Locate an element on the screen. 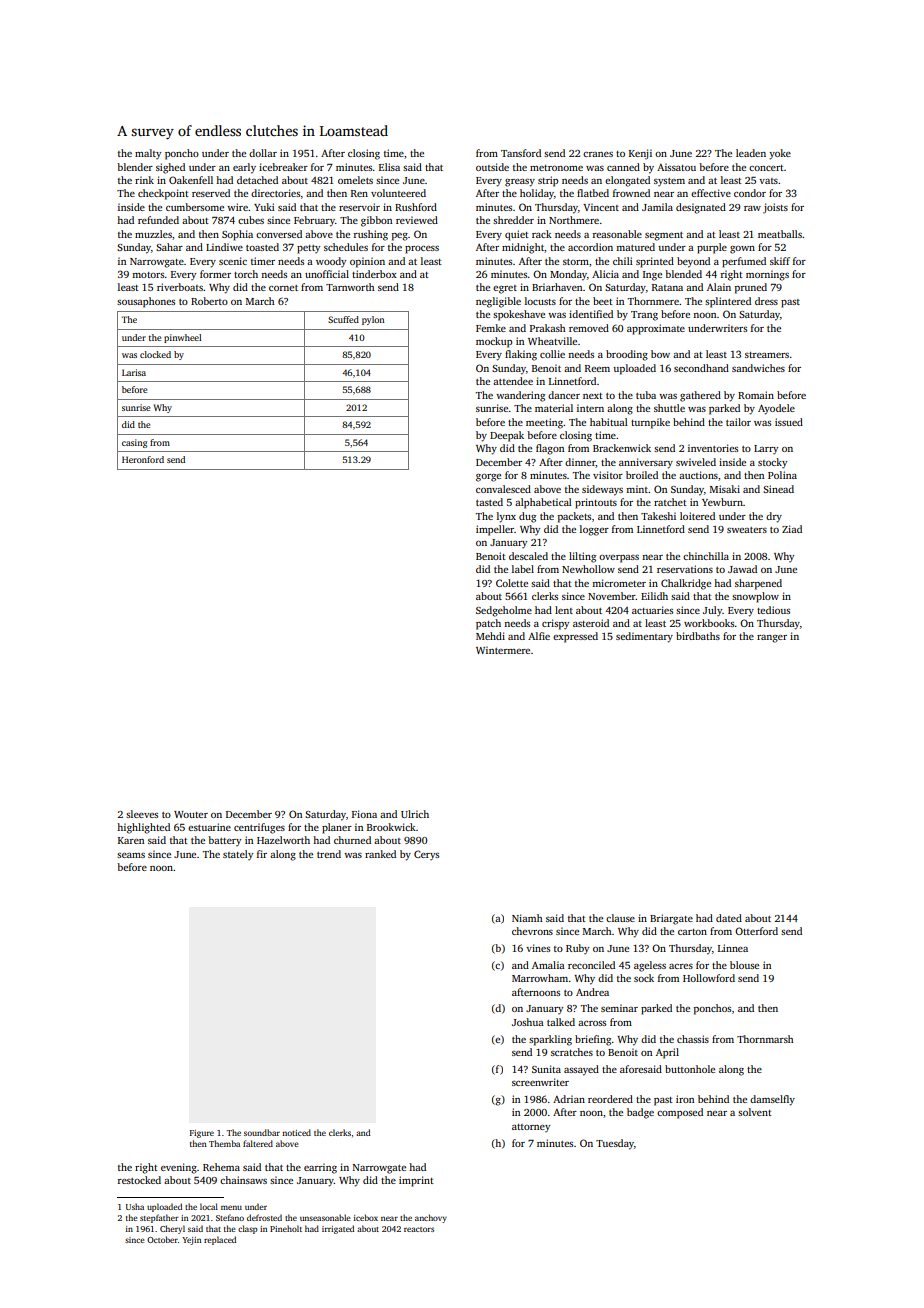  carton is located at coordinates (692, 932).
